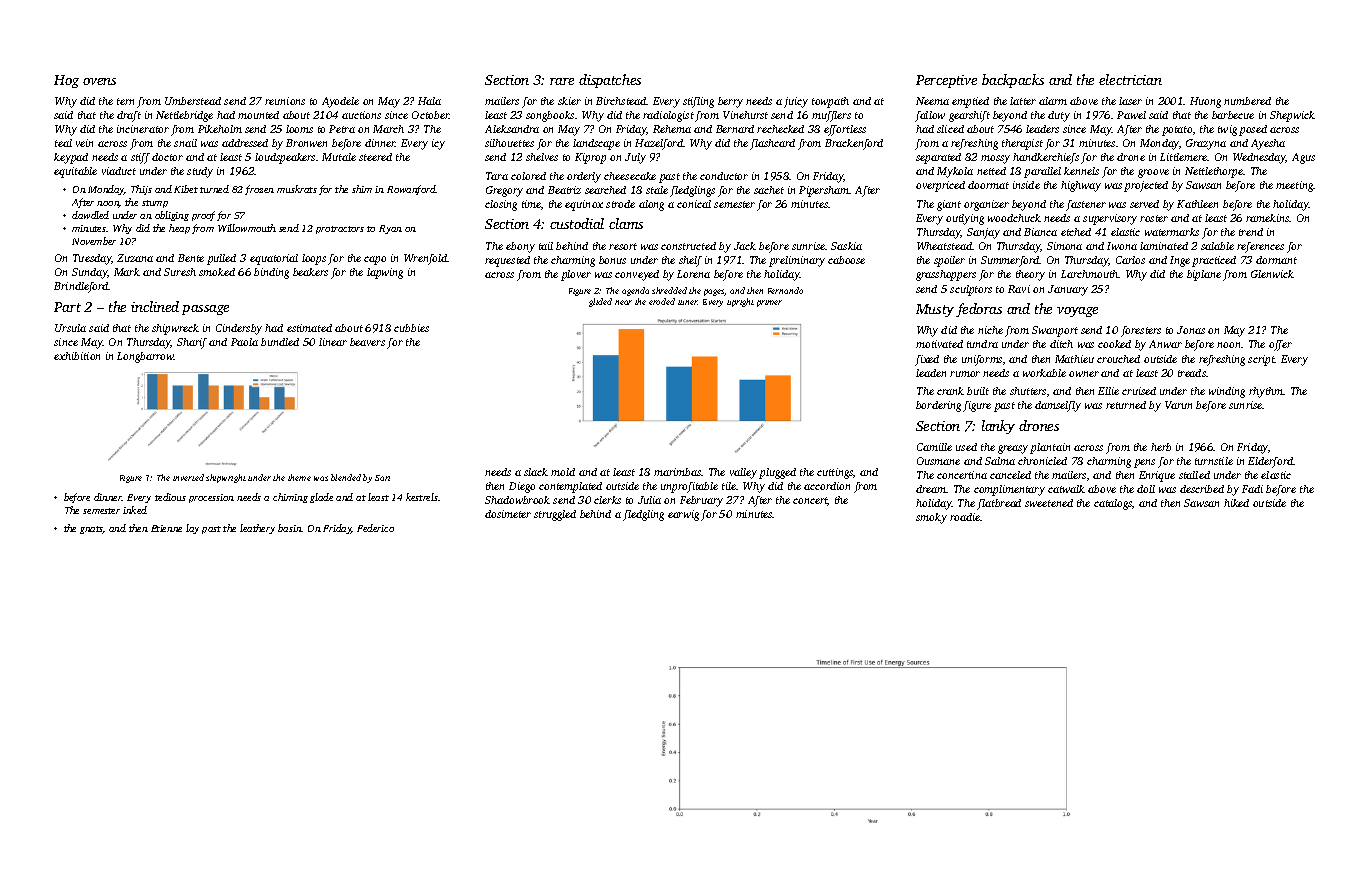 Image resolution: width=1372 pixels, height=887 pixels. Describe the element at coordinates (191, 258) in the screenshot. I see `Bente` at that location.
